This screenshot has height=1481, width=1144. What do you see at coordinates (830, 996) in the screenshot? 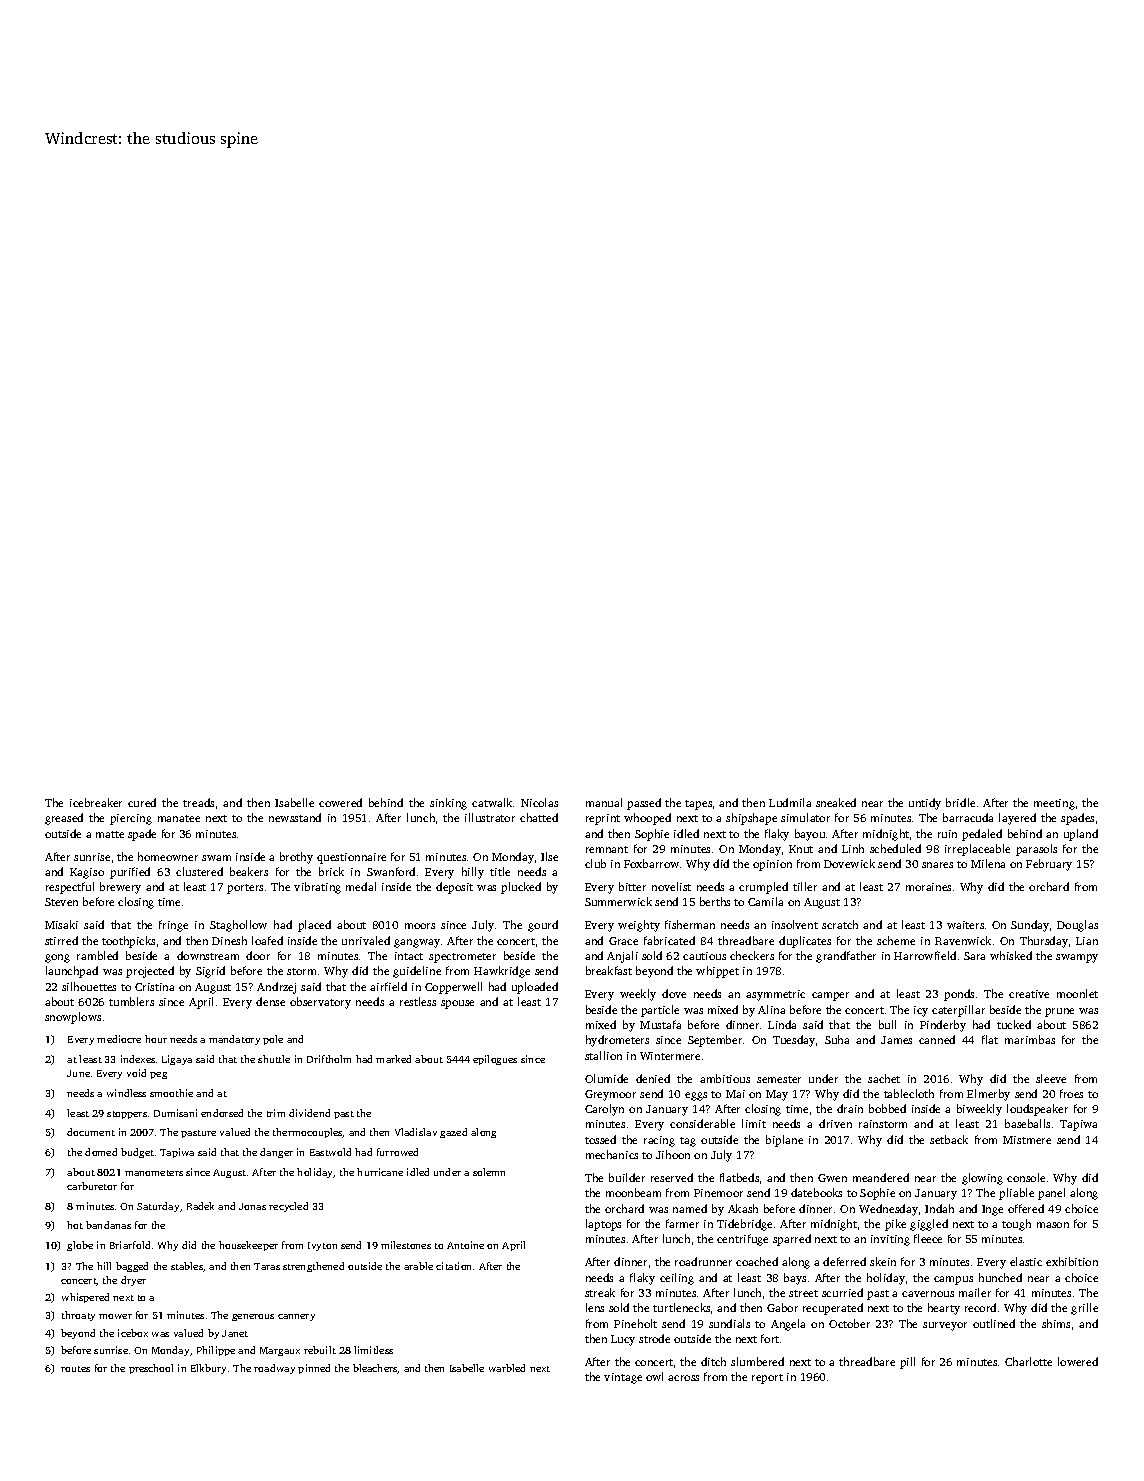
I see `camper` at bounding box center [830, 996].
